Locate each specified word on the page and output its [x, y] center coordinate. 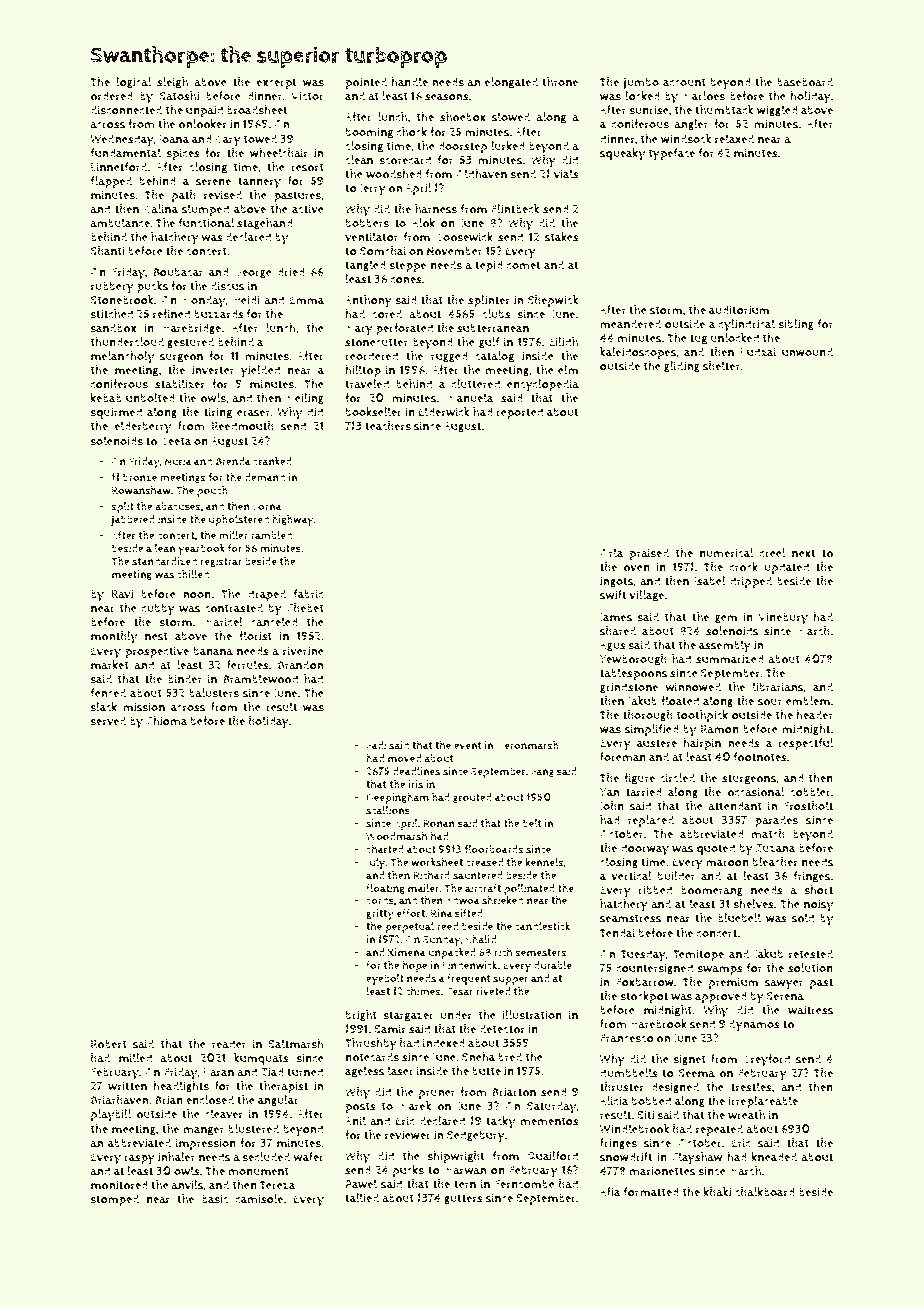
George [253, 273]
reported [519, 413]
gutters [463, 1199]
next [804, 553]
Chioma [167, 721]
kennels [545, 862]
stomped [114, 1200]
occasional [755, 792]
